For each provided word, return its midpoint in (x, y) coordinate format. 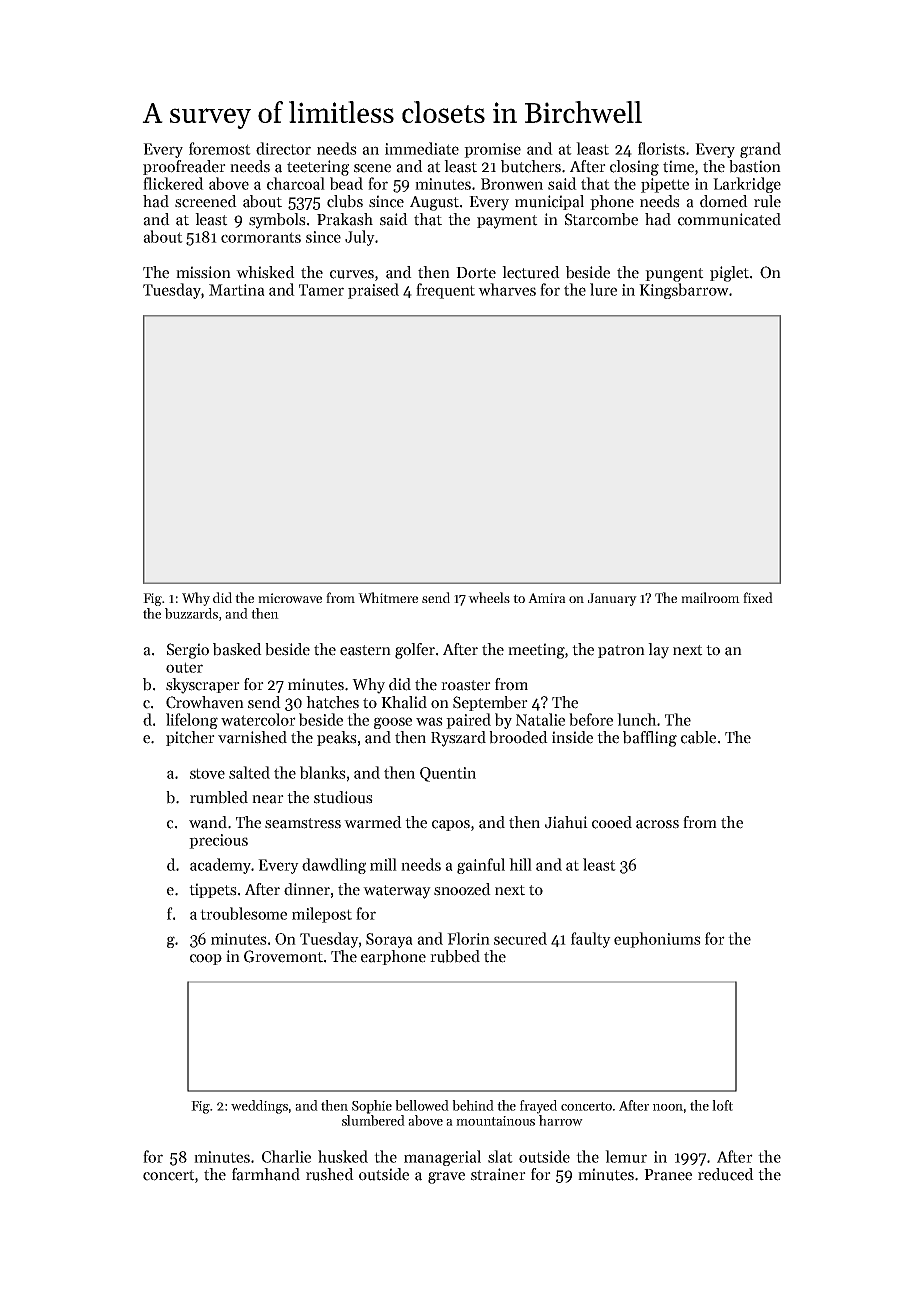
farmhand (266, 1174)
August (434, 203)
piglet (729, 274)
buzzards (191, 613)
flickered (173, 183)
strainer (498, 1174)
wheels (489, 597)
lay (658, 651)
